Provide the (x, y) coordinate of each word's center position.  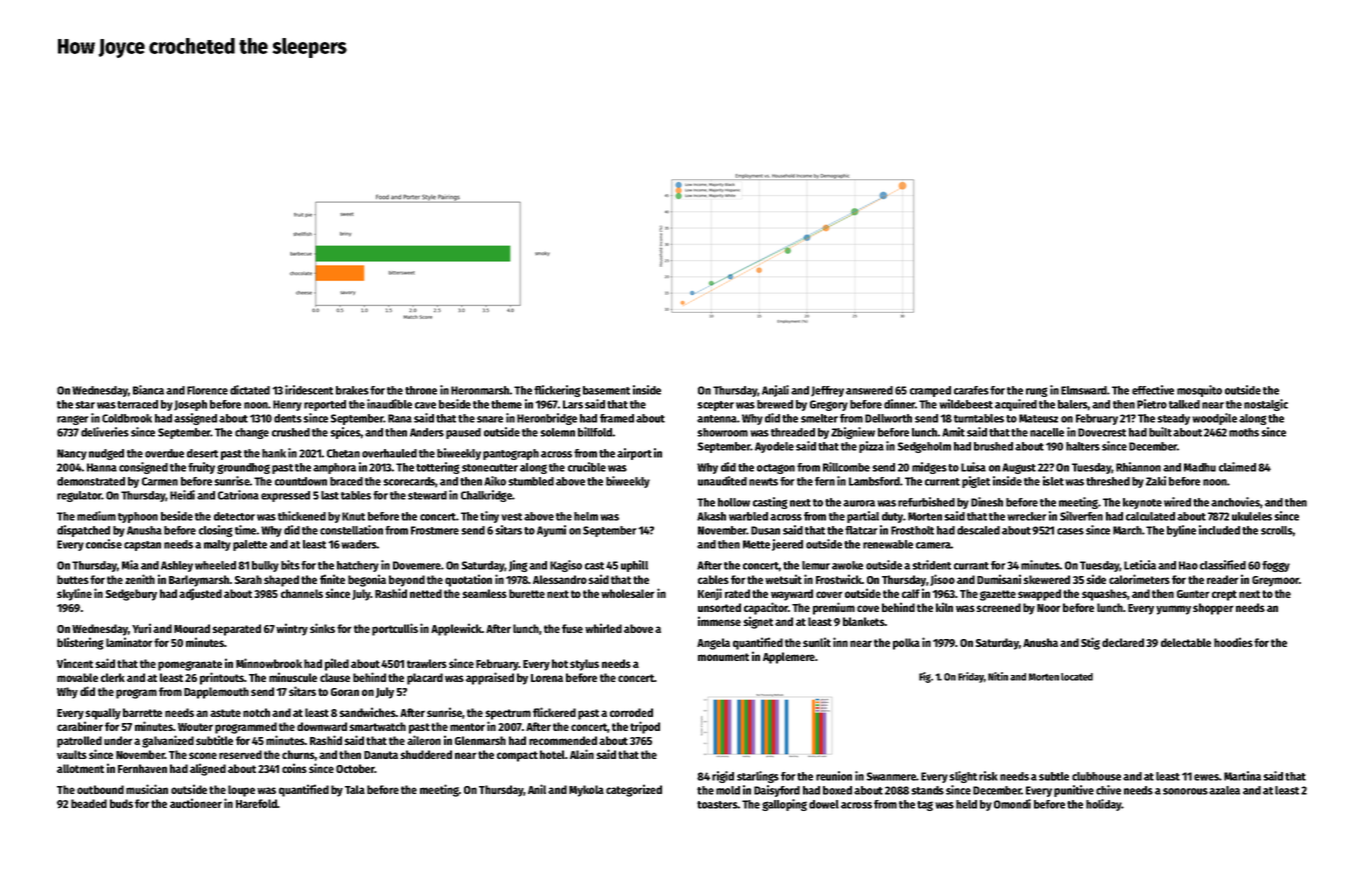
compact (517, 756)
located (1077, 677)
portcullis (395, 629)
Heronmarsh (480, 390)
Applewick (456, 629)
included (1219, 530)
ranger (73, 420)
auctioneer (196, 803)
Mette (756, 544)
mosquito (1199, 391)
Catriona (238, 495)
